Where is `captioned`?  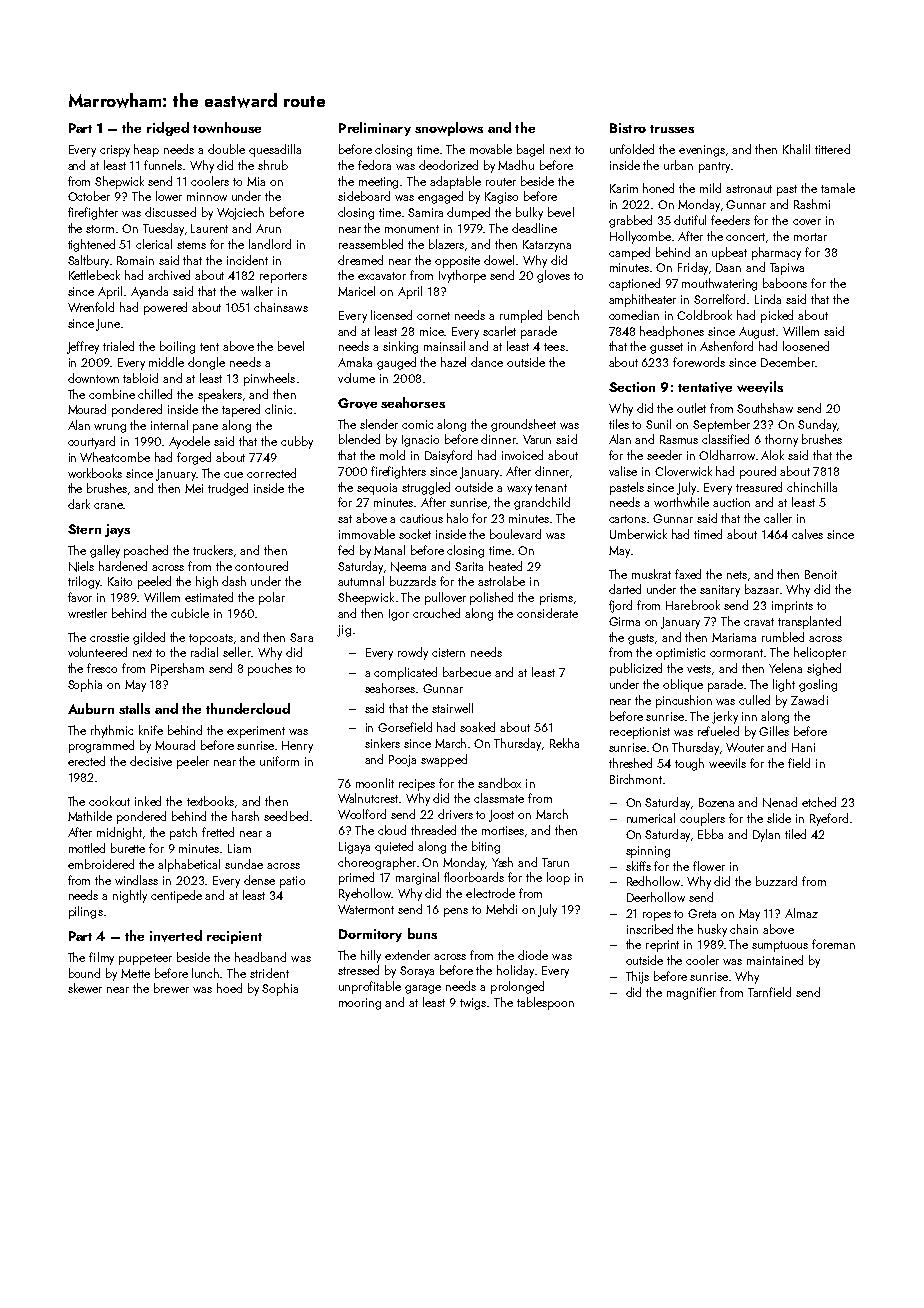
captioned is located at coordinates (634, 284).
